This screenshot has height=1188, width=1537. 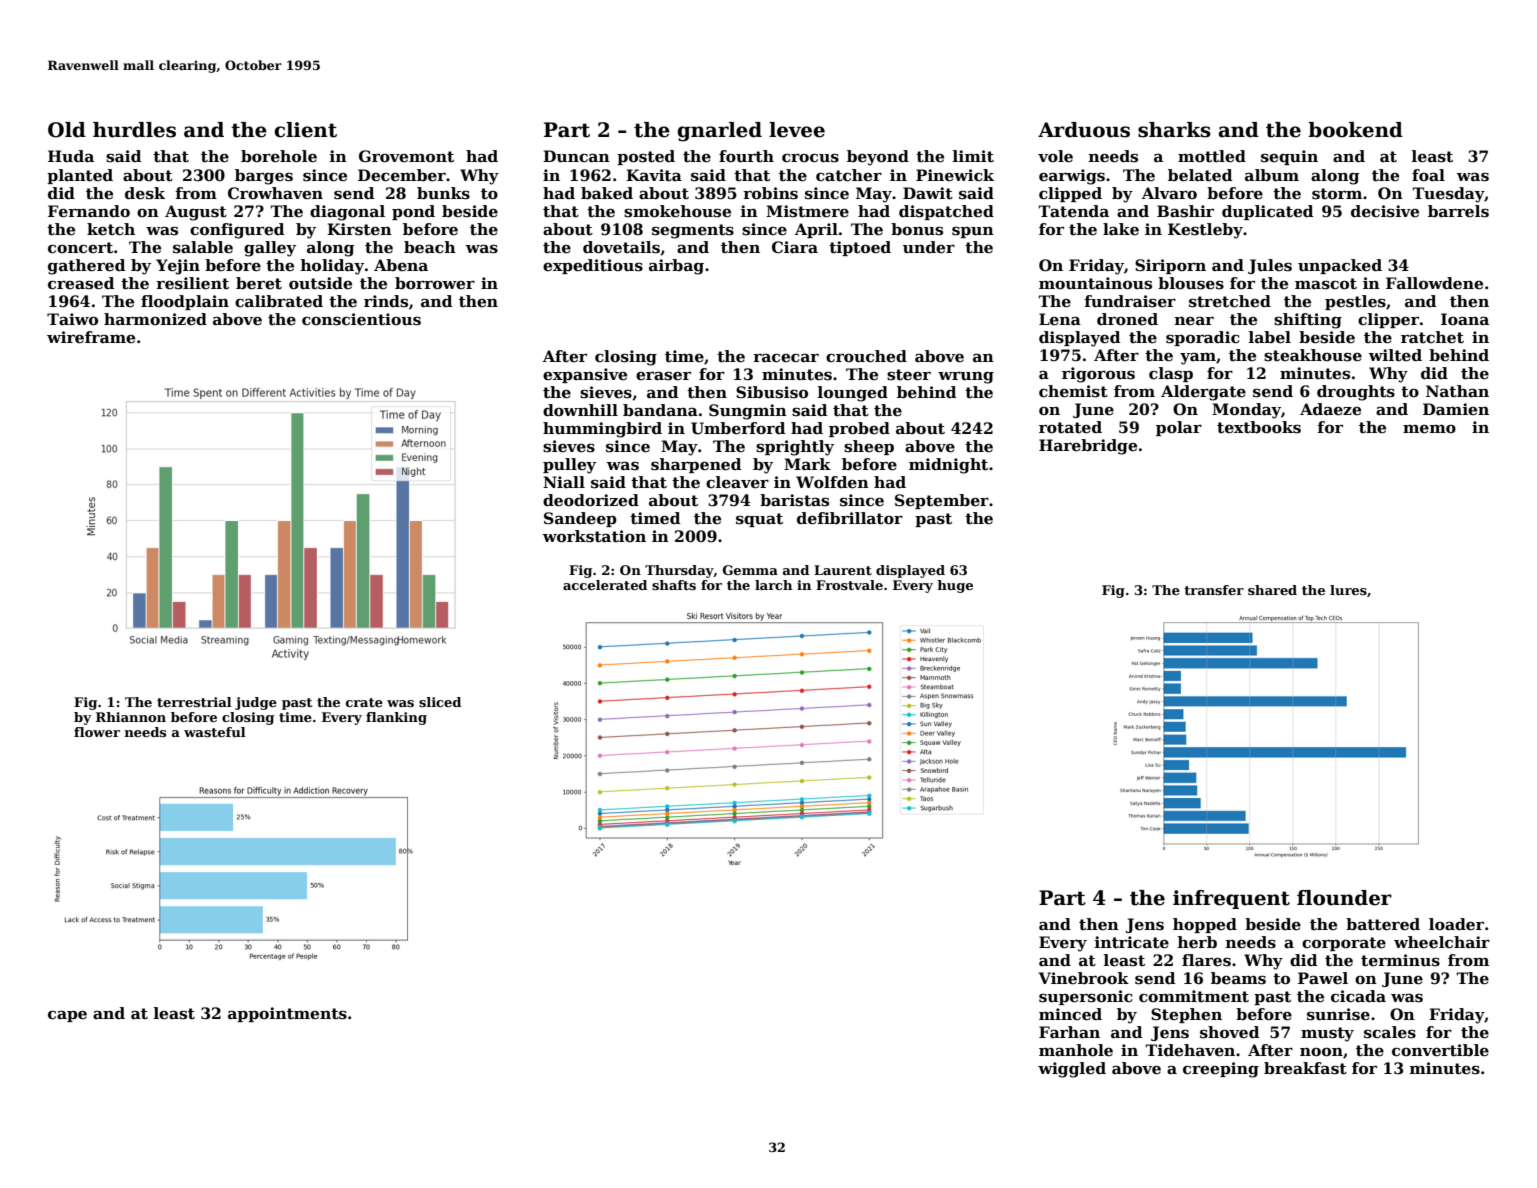 I want to click on lures, so click(x=1348, y=590).
